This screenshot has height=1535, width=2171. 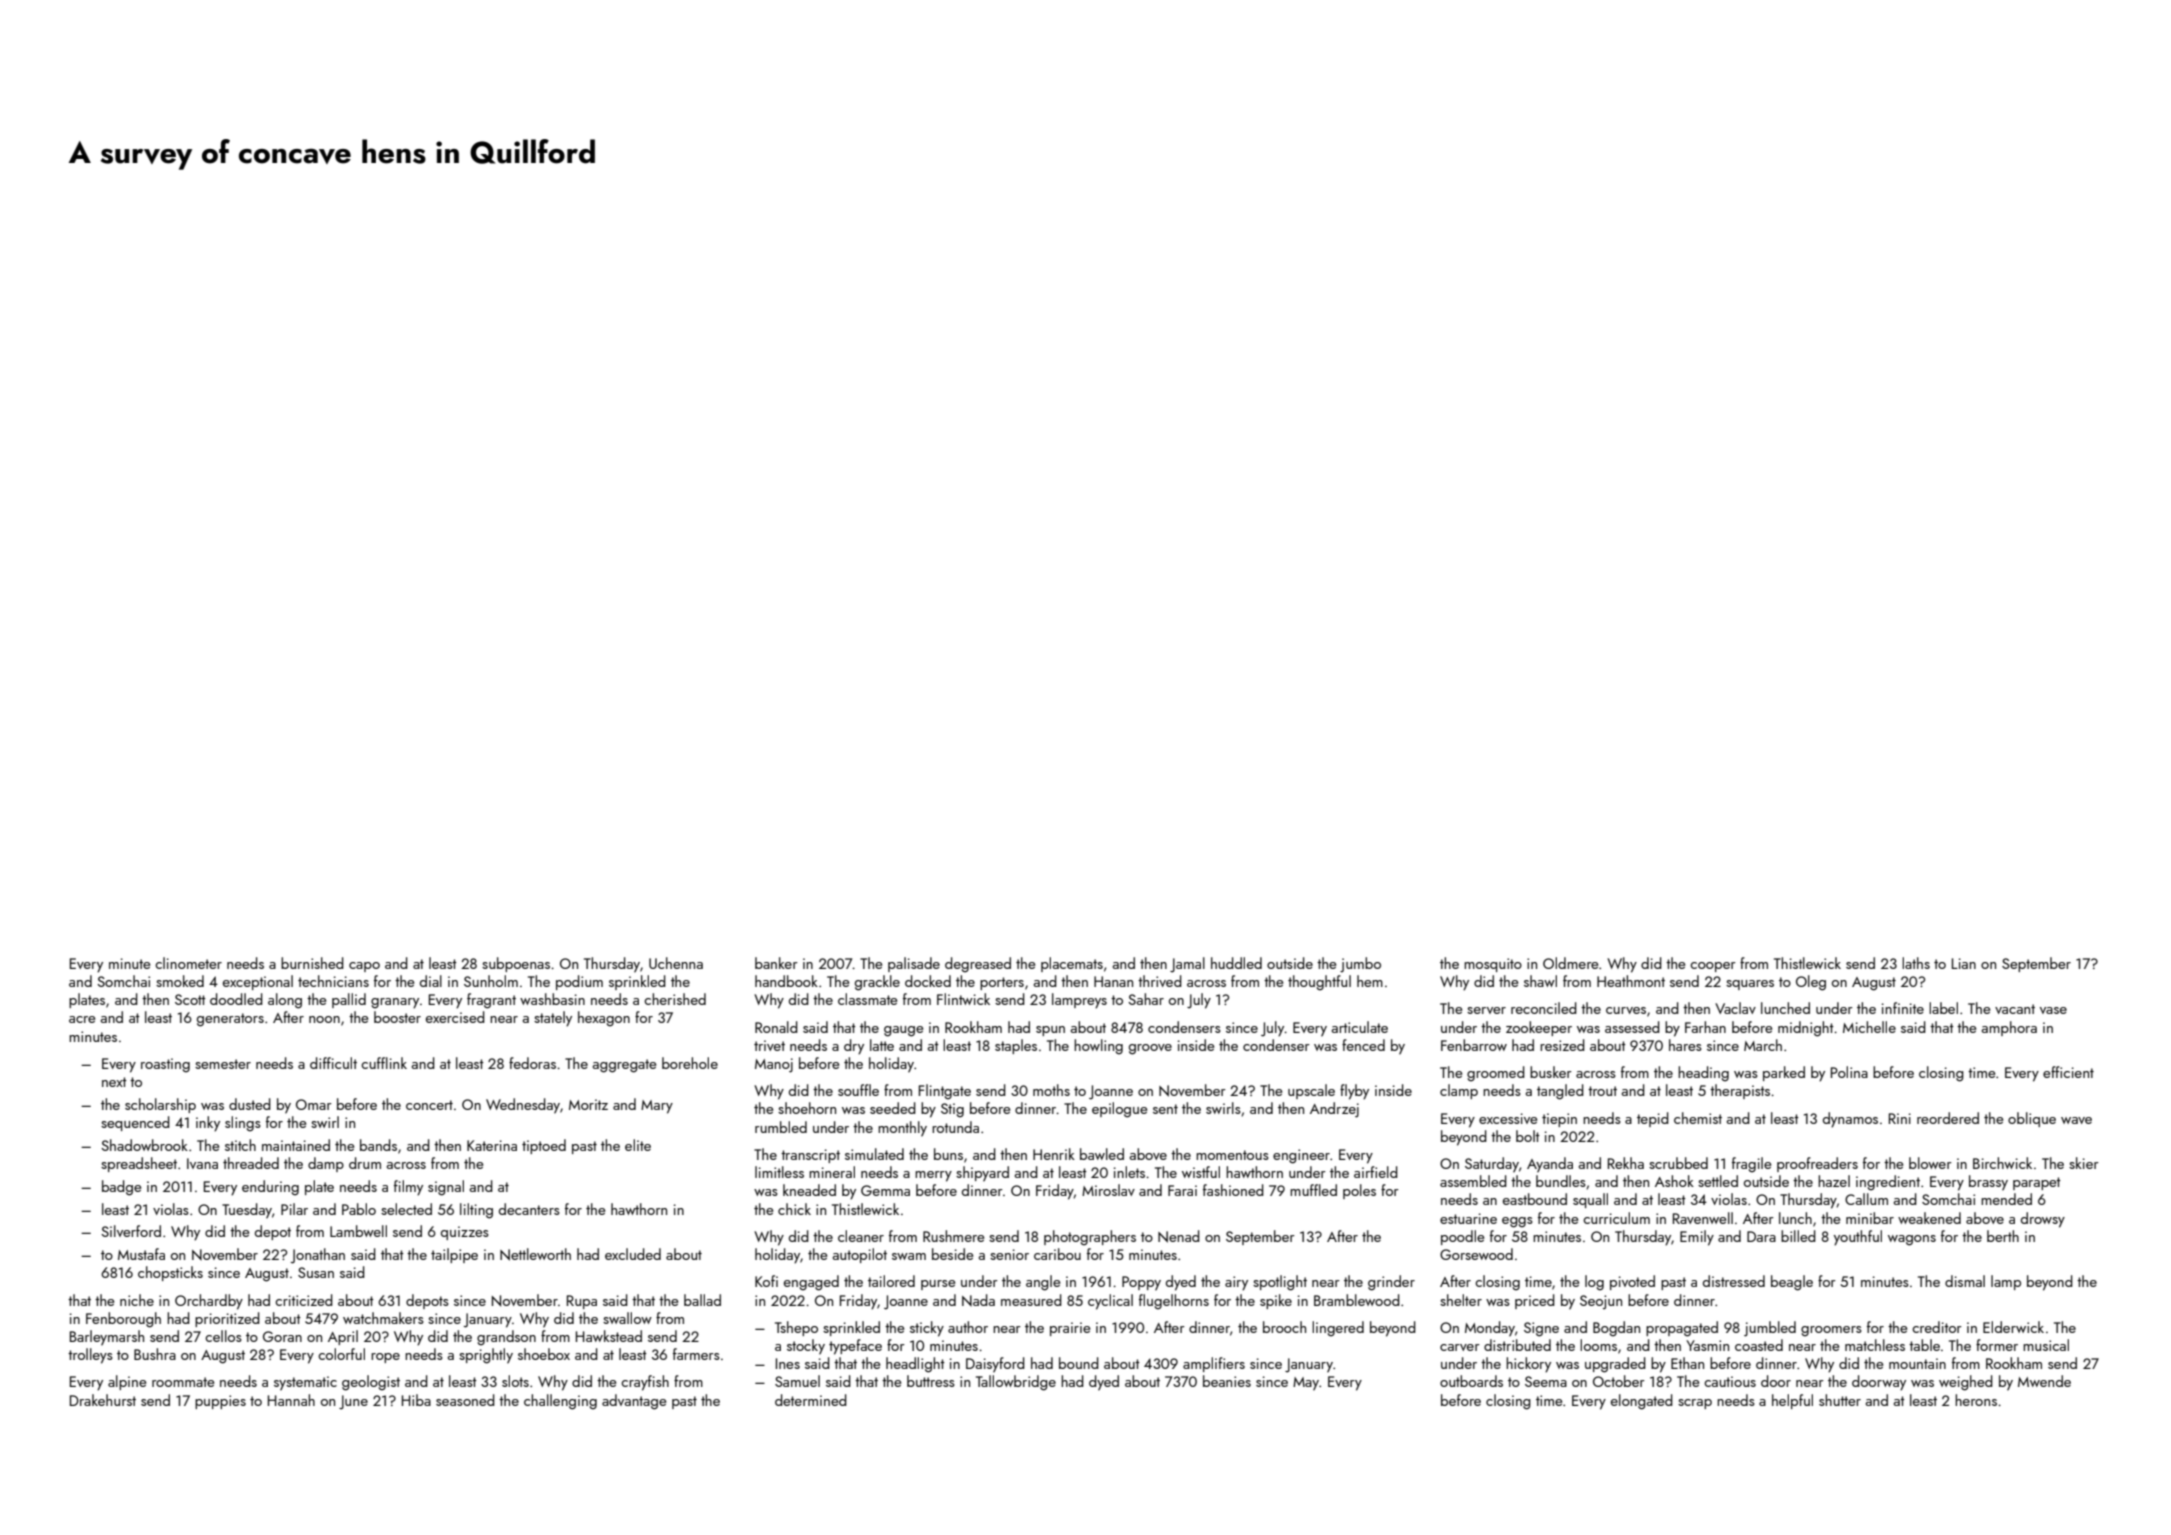 I want to click on trolleys, so click(x=90, y=1356).
